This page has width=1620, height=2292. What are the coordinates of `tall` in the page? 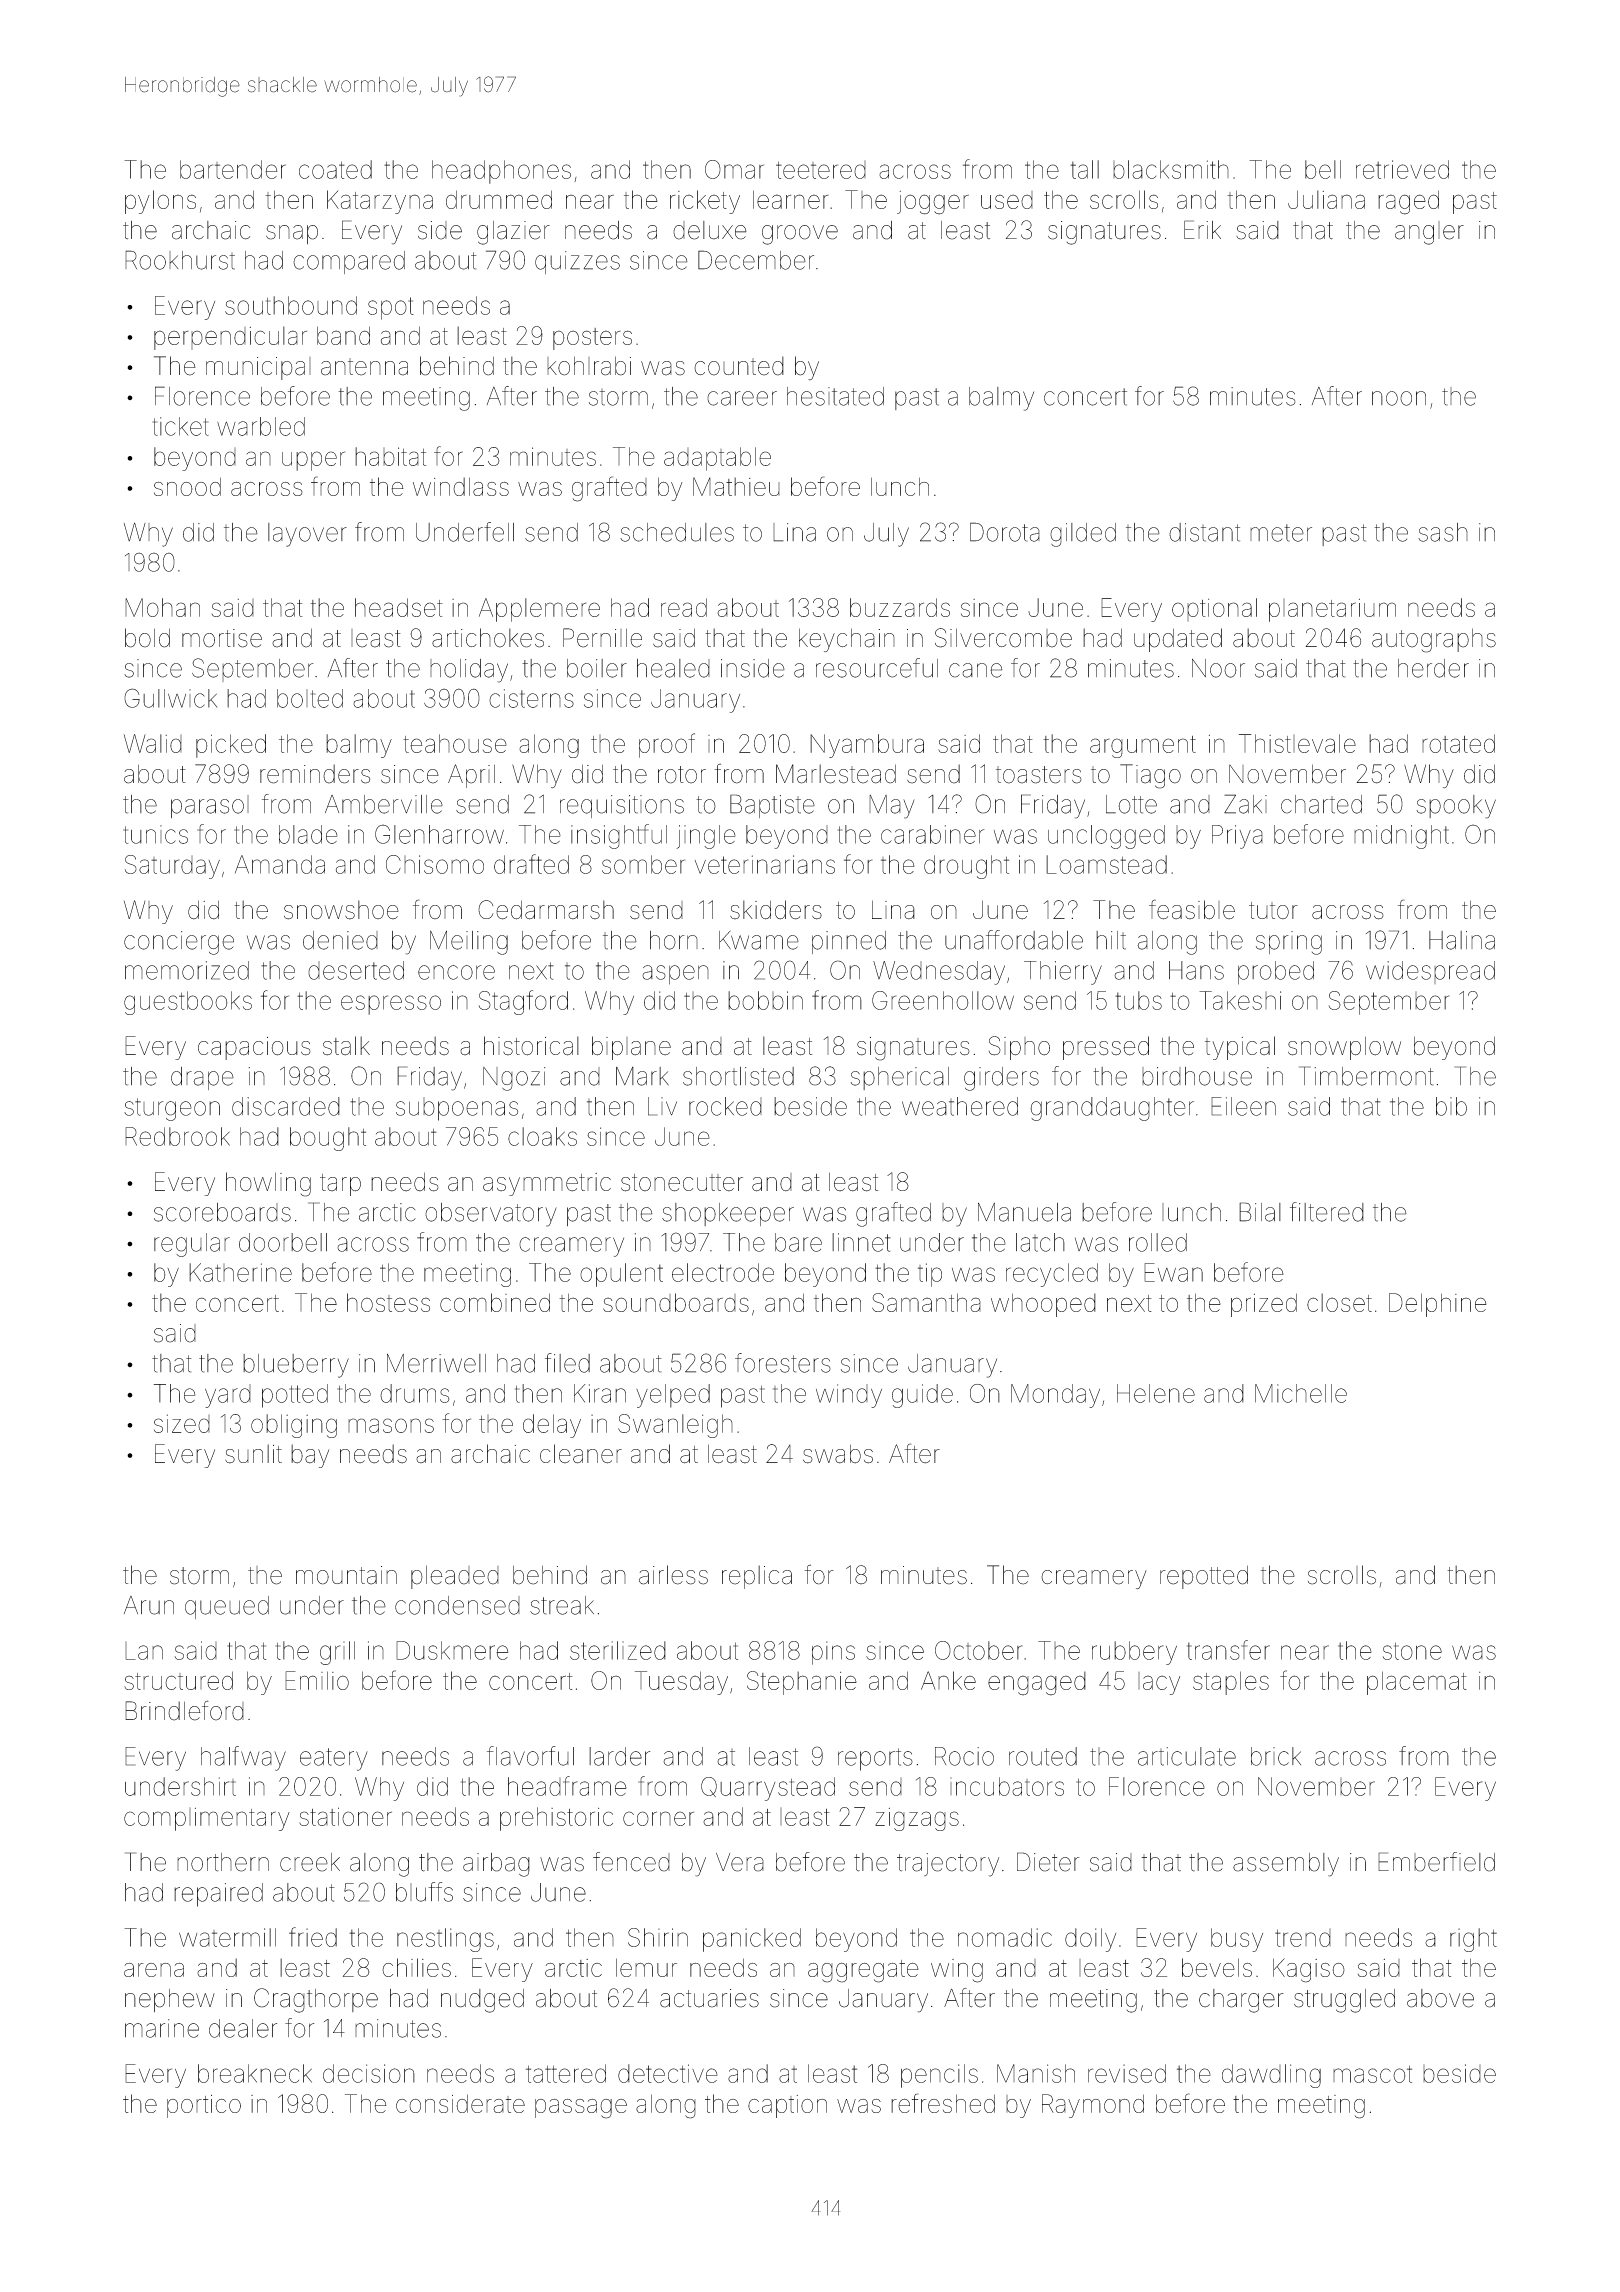 It's located at (1084, 169).
